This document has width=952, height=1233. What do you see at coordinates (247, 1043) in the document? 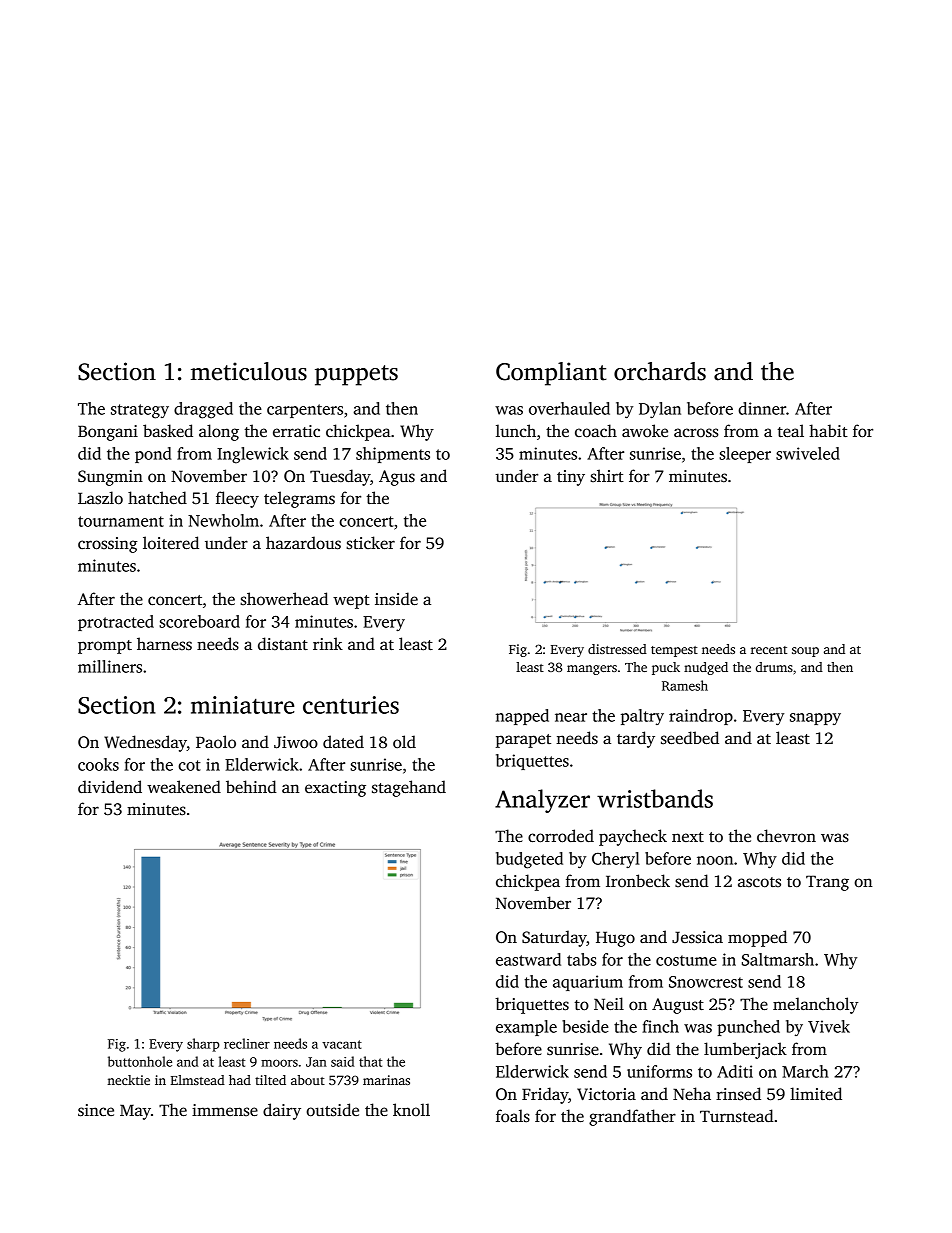
I see `recliner` at bounding box center [247, 1043].
